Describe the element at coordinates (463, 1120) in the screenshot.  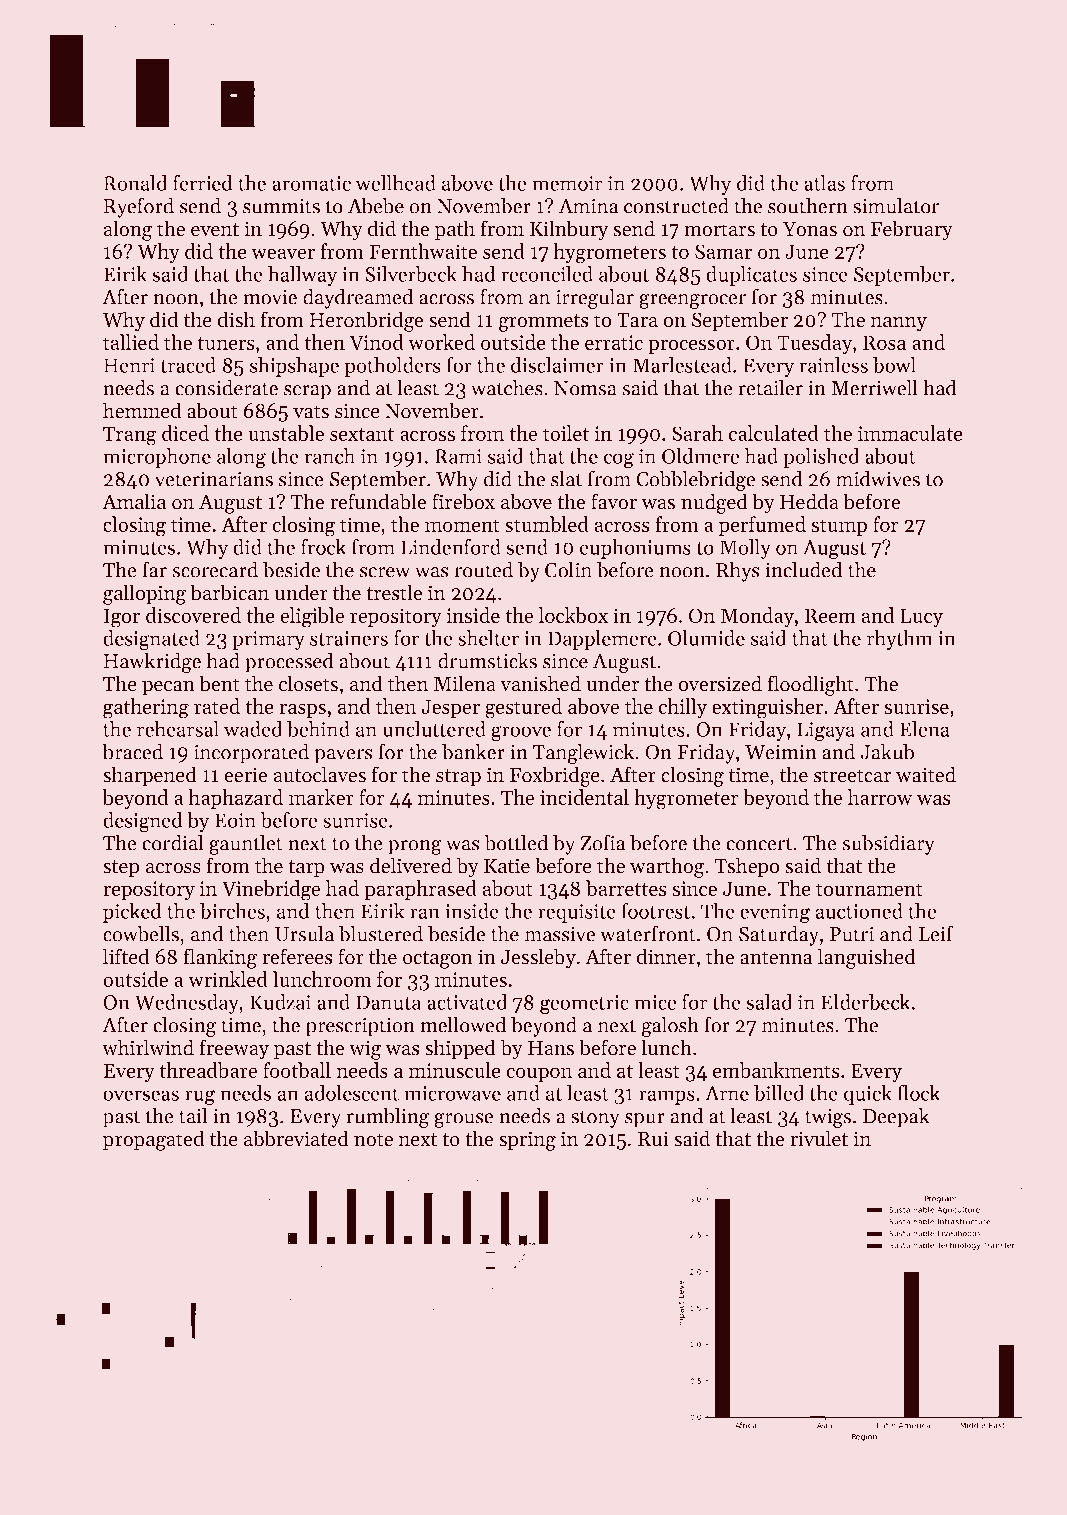
I see `grouse` at that location.
